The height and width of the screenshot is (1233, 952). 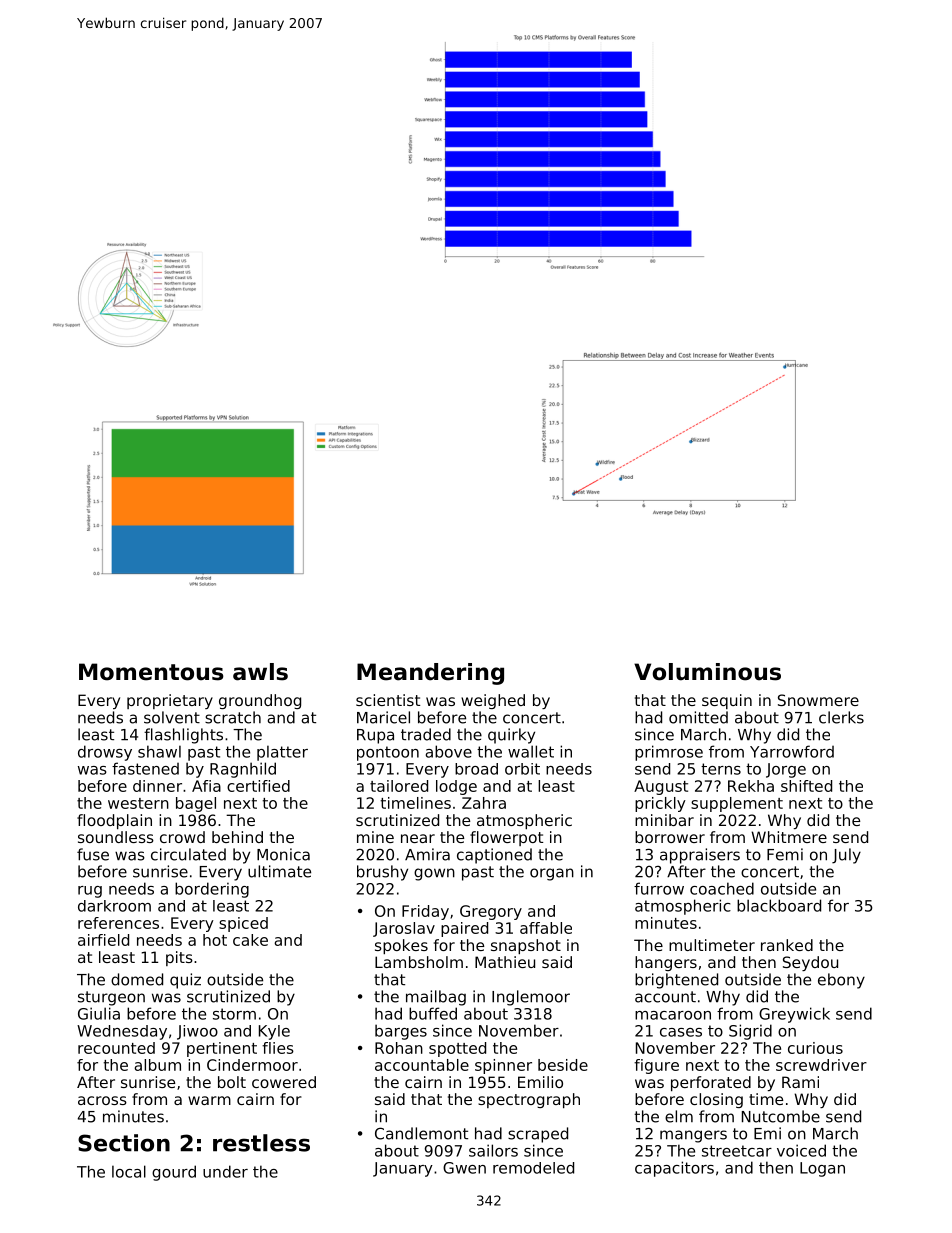 What do you see at coordinates (727, 701) in the screenshot?
I see `sequin` at bounding box center [727, 701].
